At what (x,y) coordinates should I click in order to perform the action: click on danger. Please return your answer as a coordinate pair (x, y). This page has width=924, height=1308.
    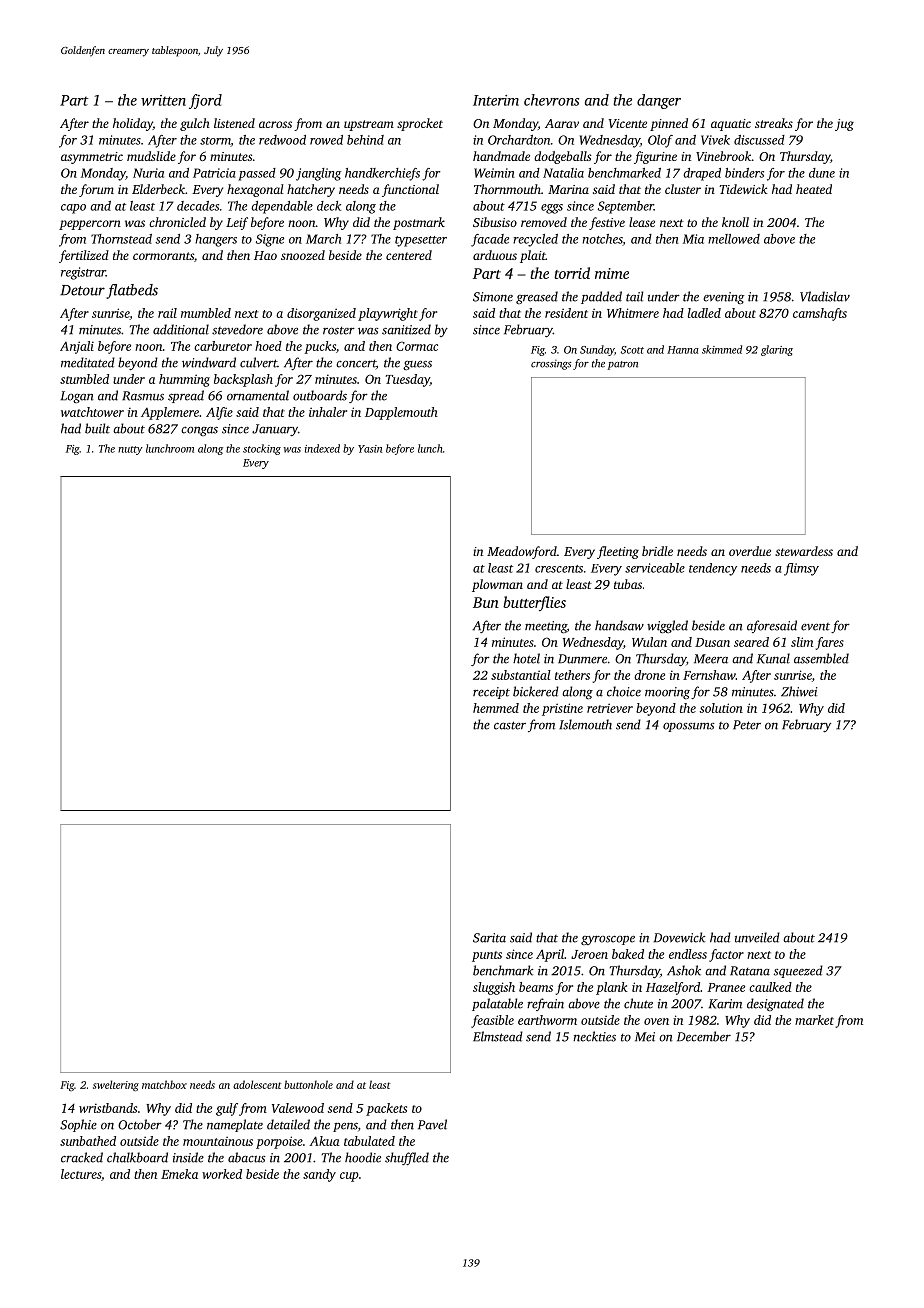
    Looking at the image, I should click on (659, 101).
